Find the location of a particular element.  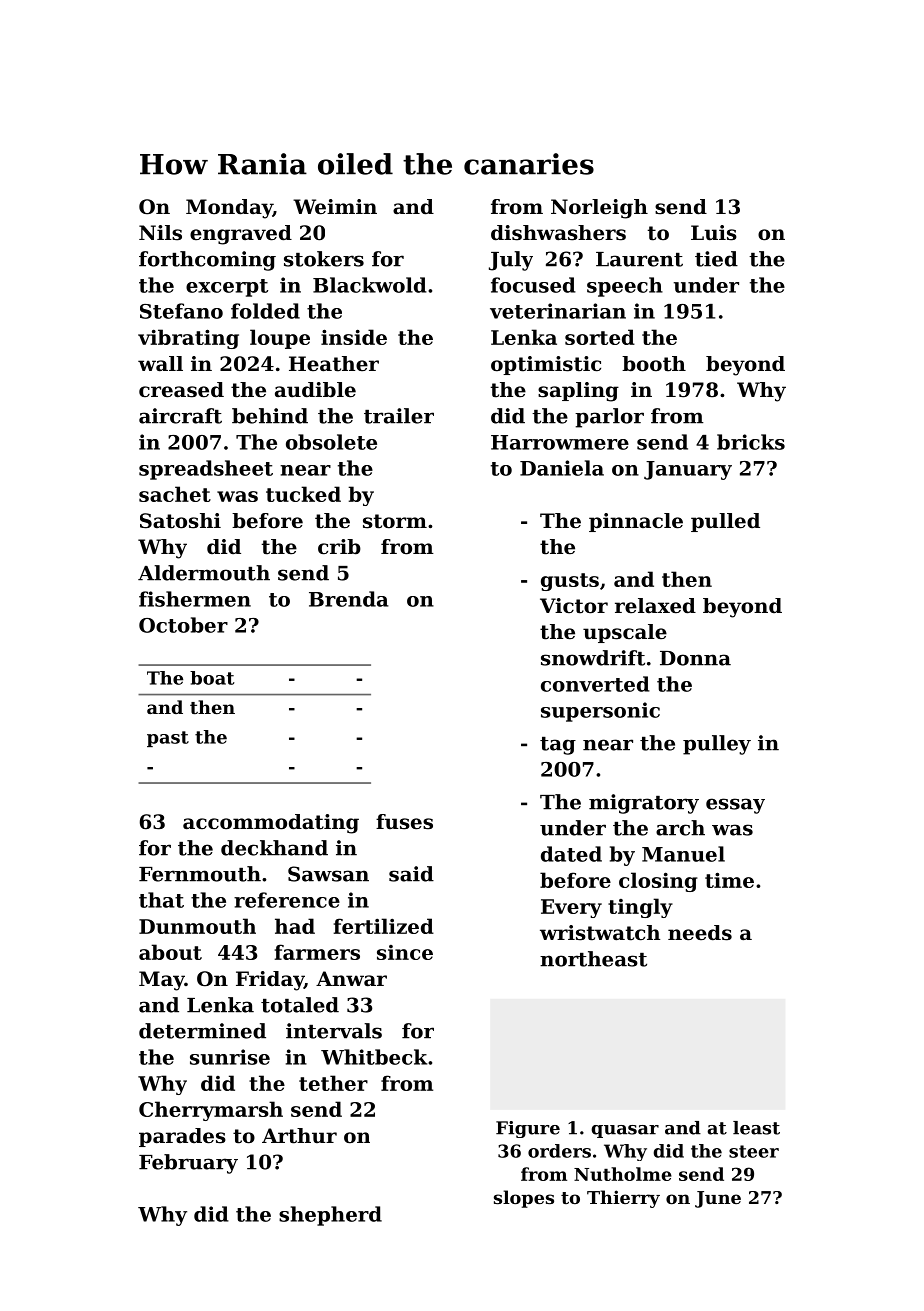

Weimin is located at coordinates (335, 207).
